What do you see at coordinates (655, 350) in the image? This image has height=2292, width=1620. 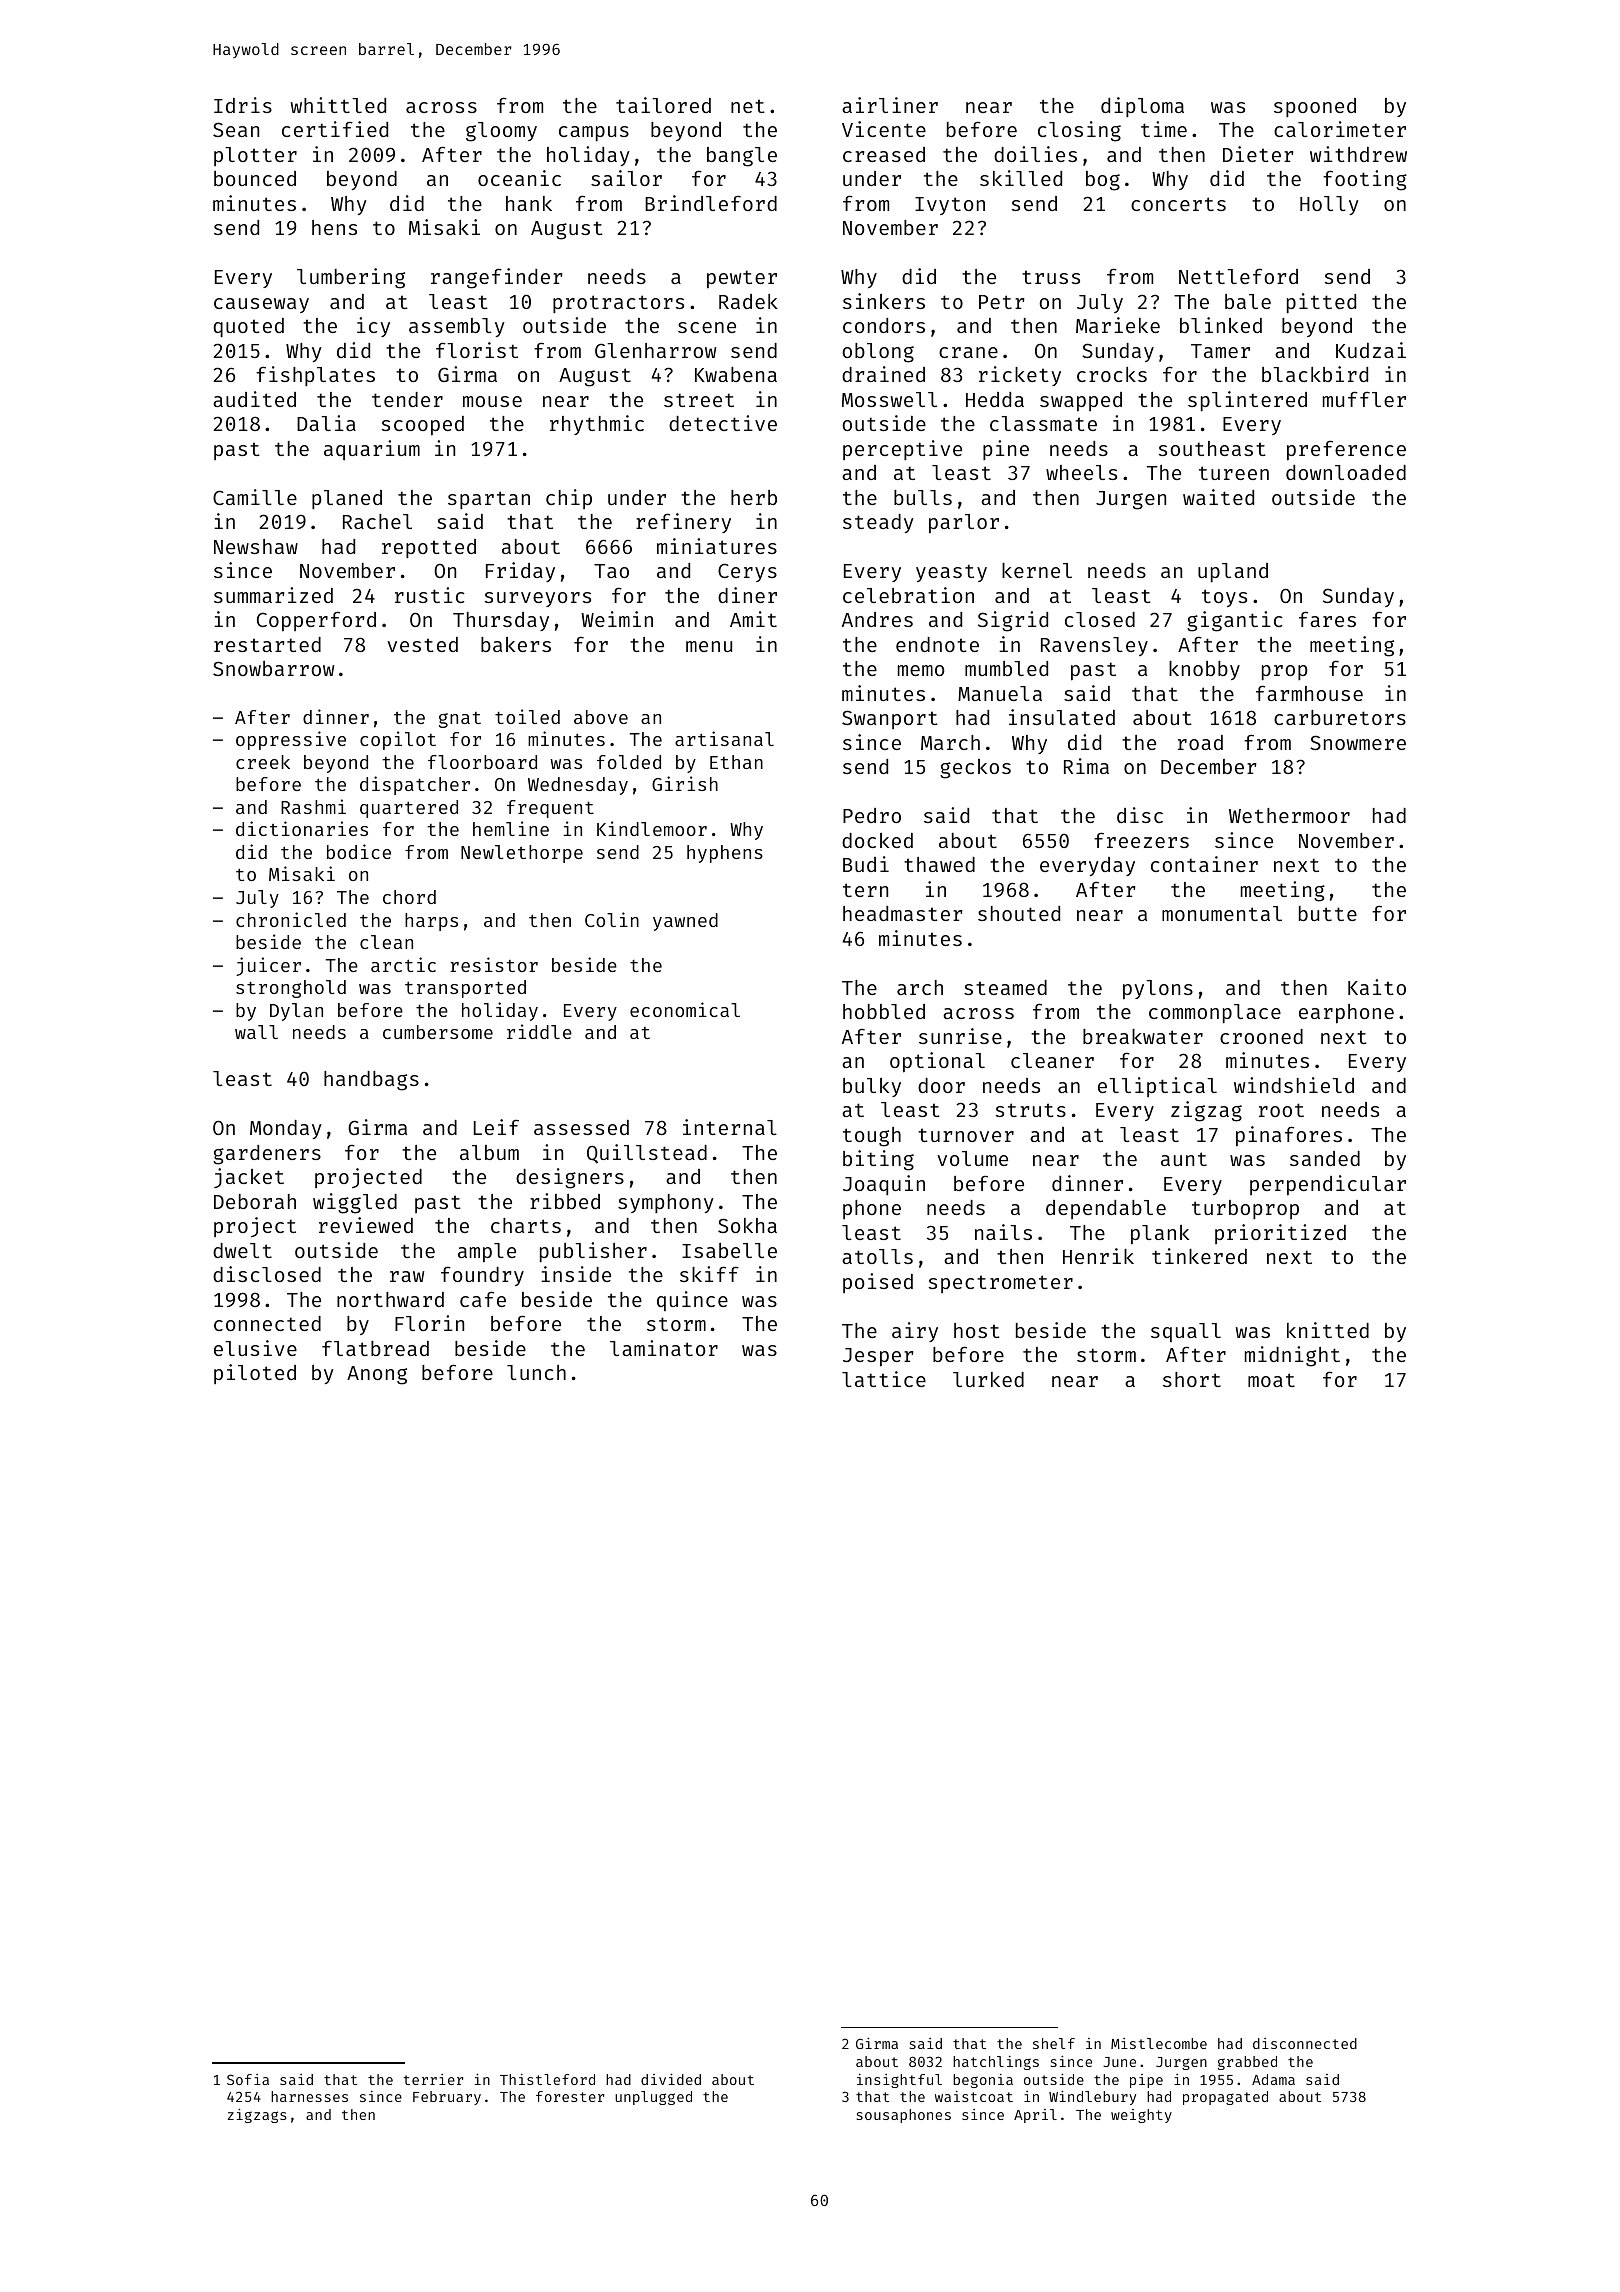 I see `Glenharrow` at bounding box center [655, 350].
